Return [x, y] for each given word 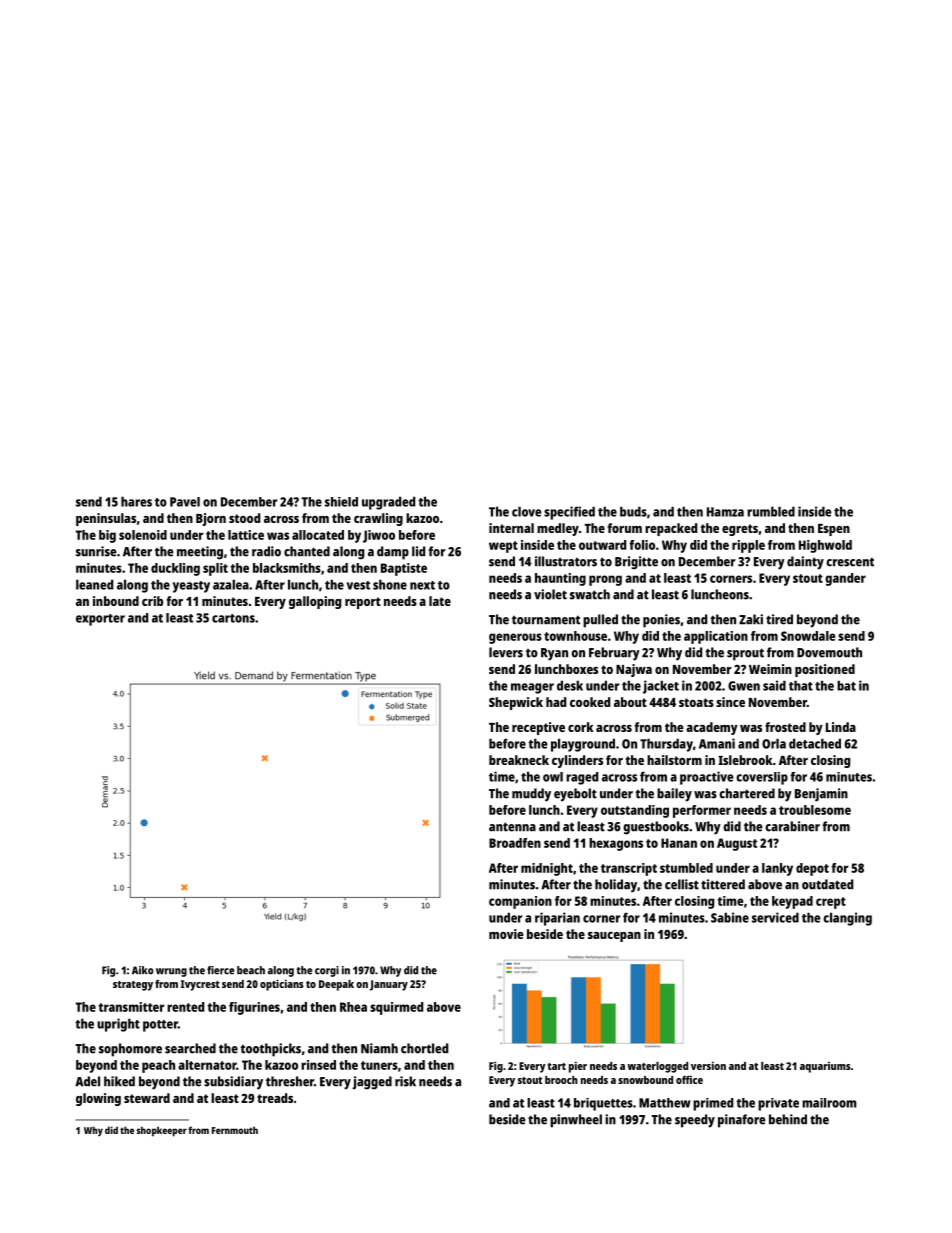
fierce [220, 970]
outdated [827, 884]
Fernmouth [235, 1130]
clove [527, 511]
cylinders [577, 761]
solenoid [143, 535]
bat [846, 685]
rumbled [771, 511]
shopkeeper [162, 1131]
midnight [547, 869]
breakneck [519, 760]
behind [788, 1119]
